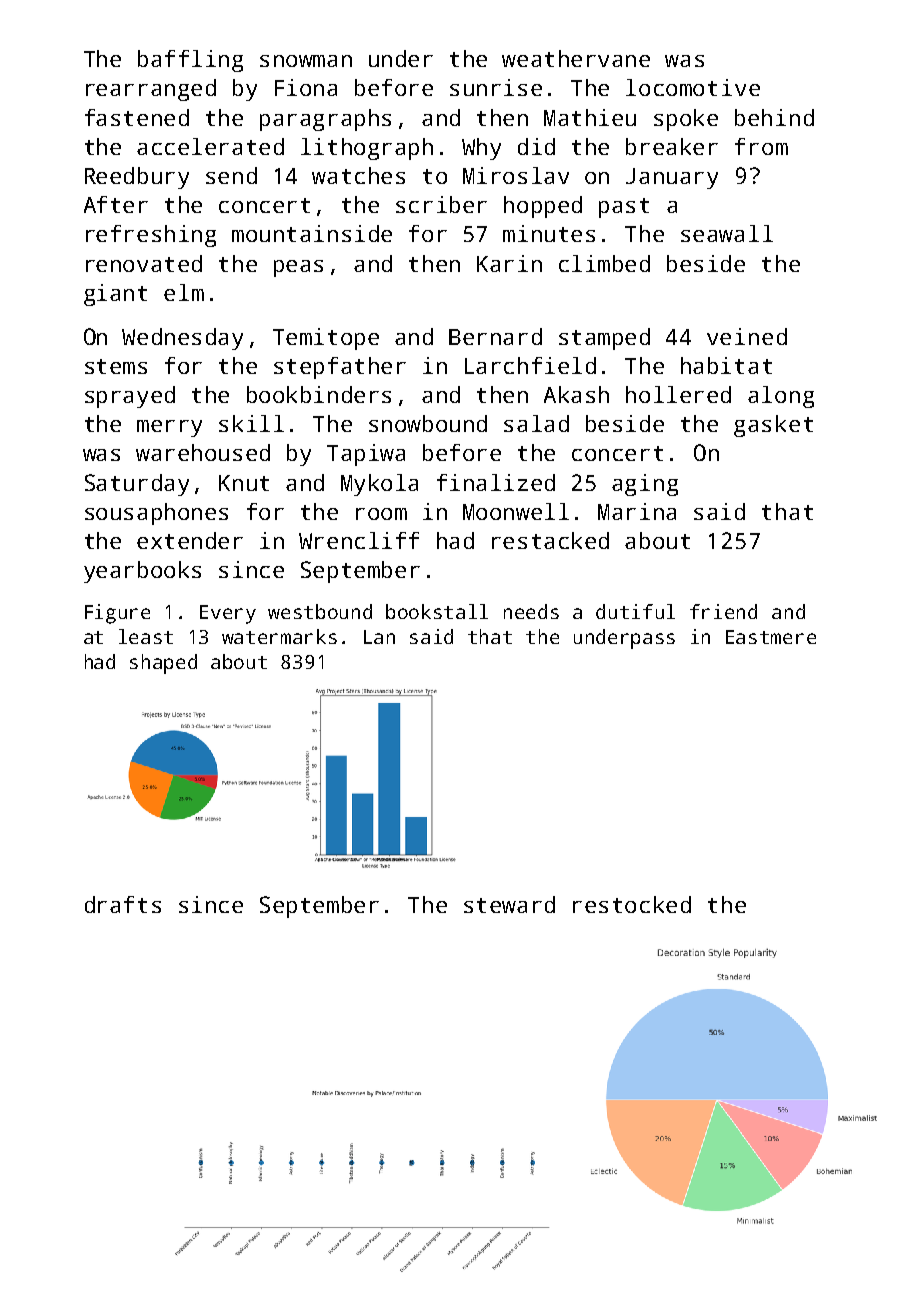  Describe the element at coordinates (678, 394) in the document. I see `hollered` at that location.
